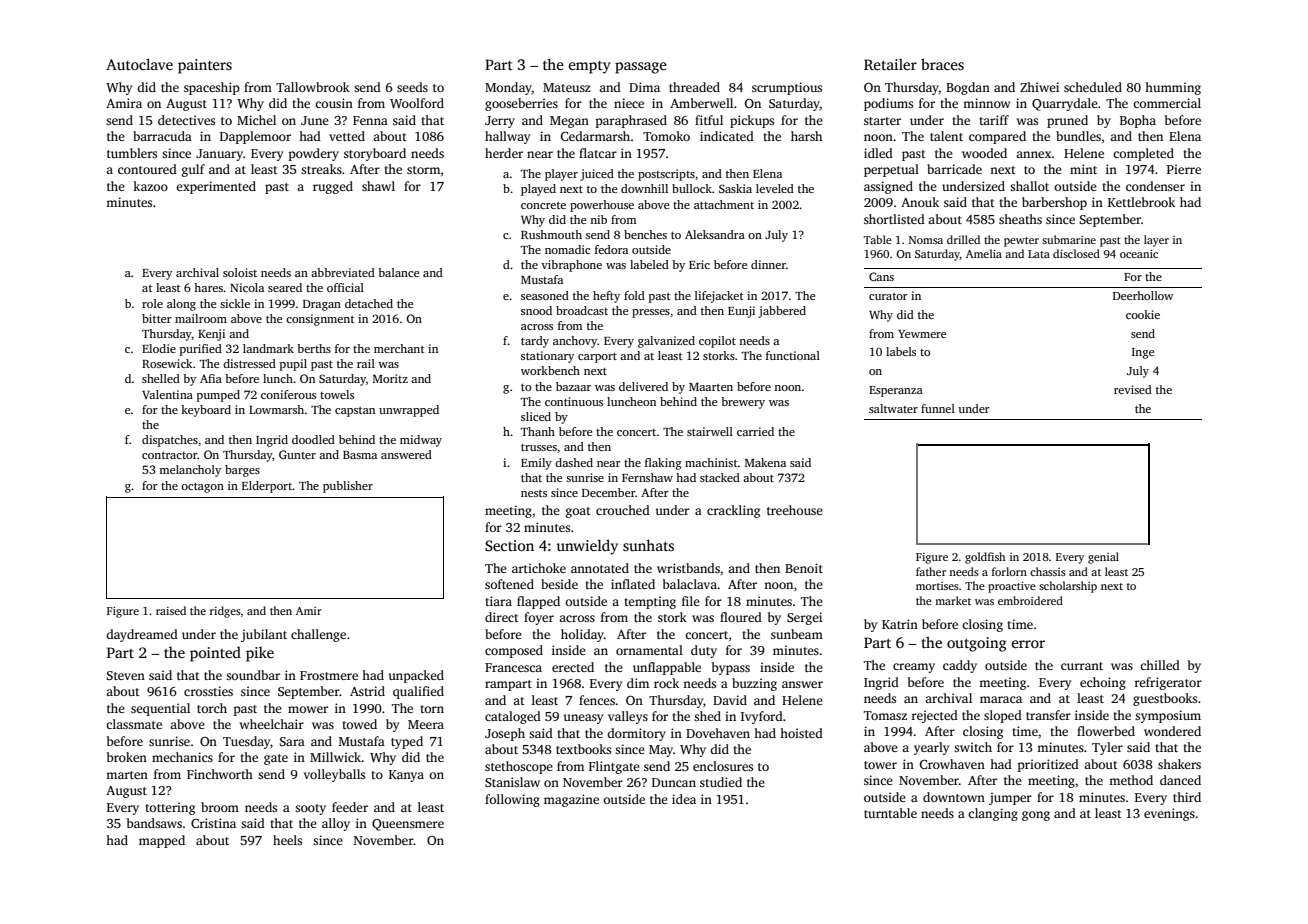  I want to click on delivered, so click(643, 386).
